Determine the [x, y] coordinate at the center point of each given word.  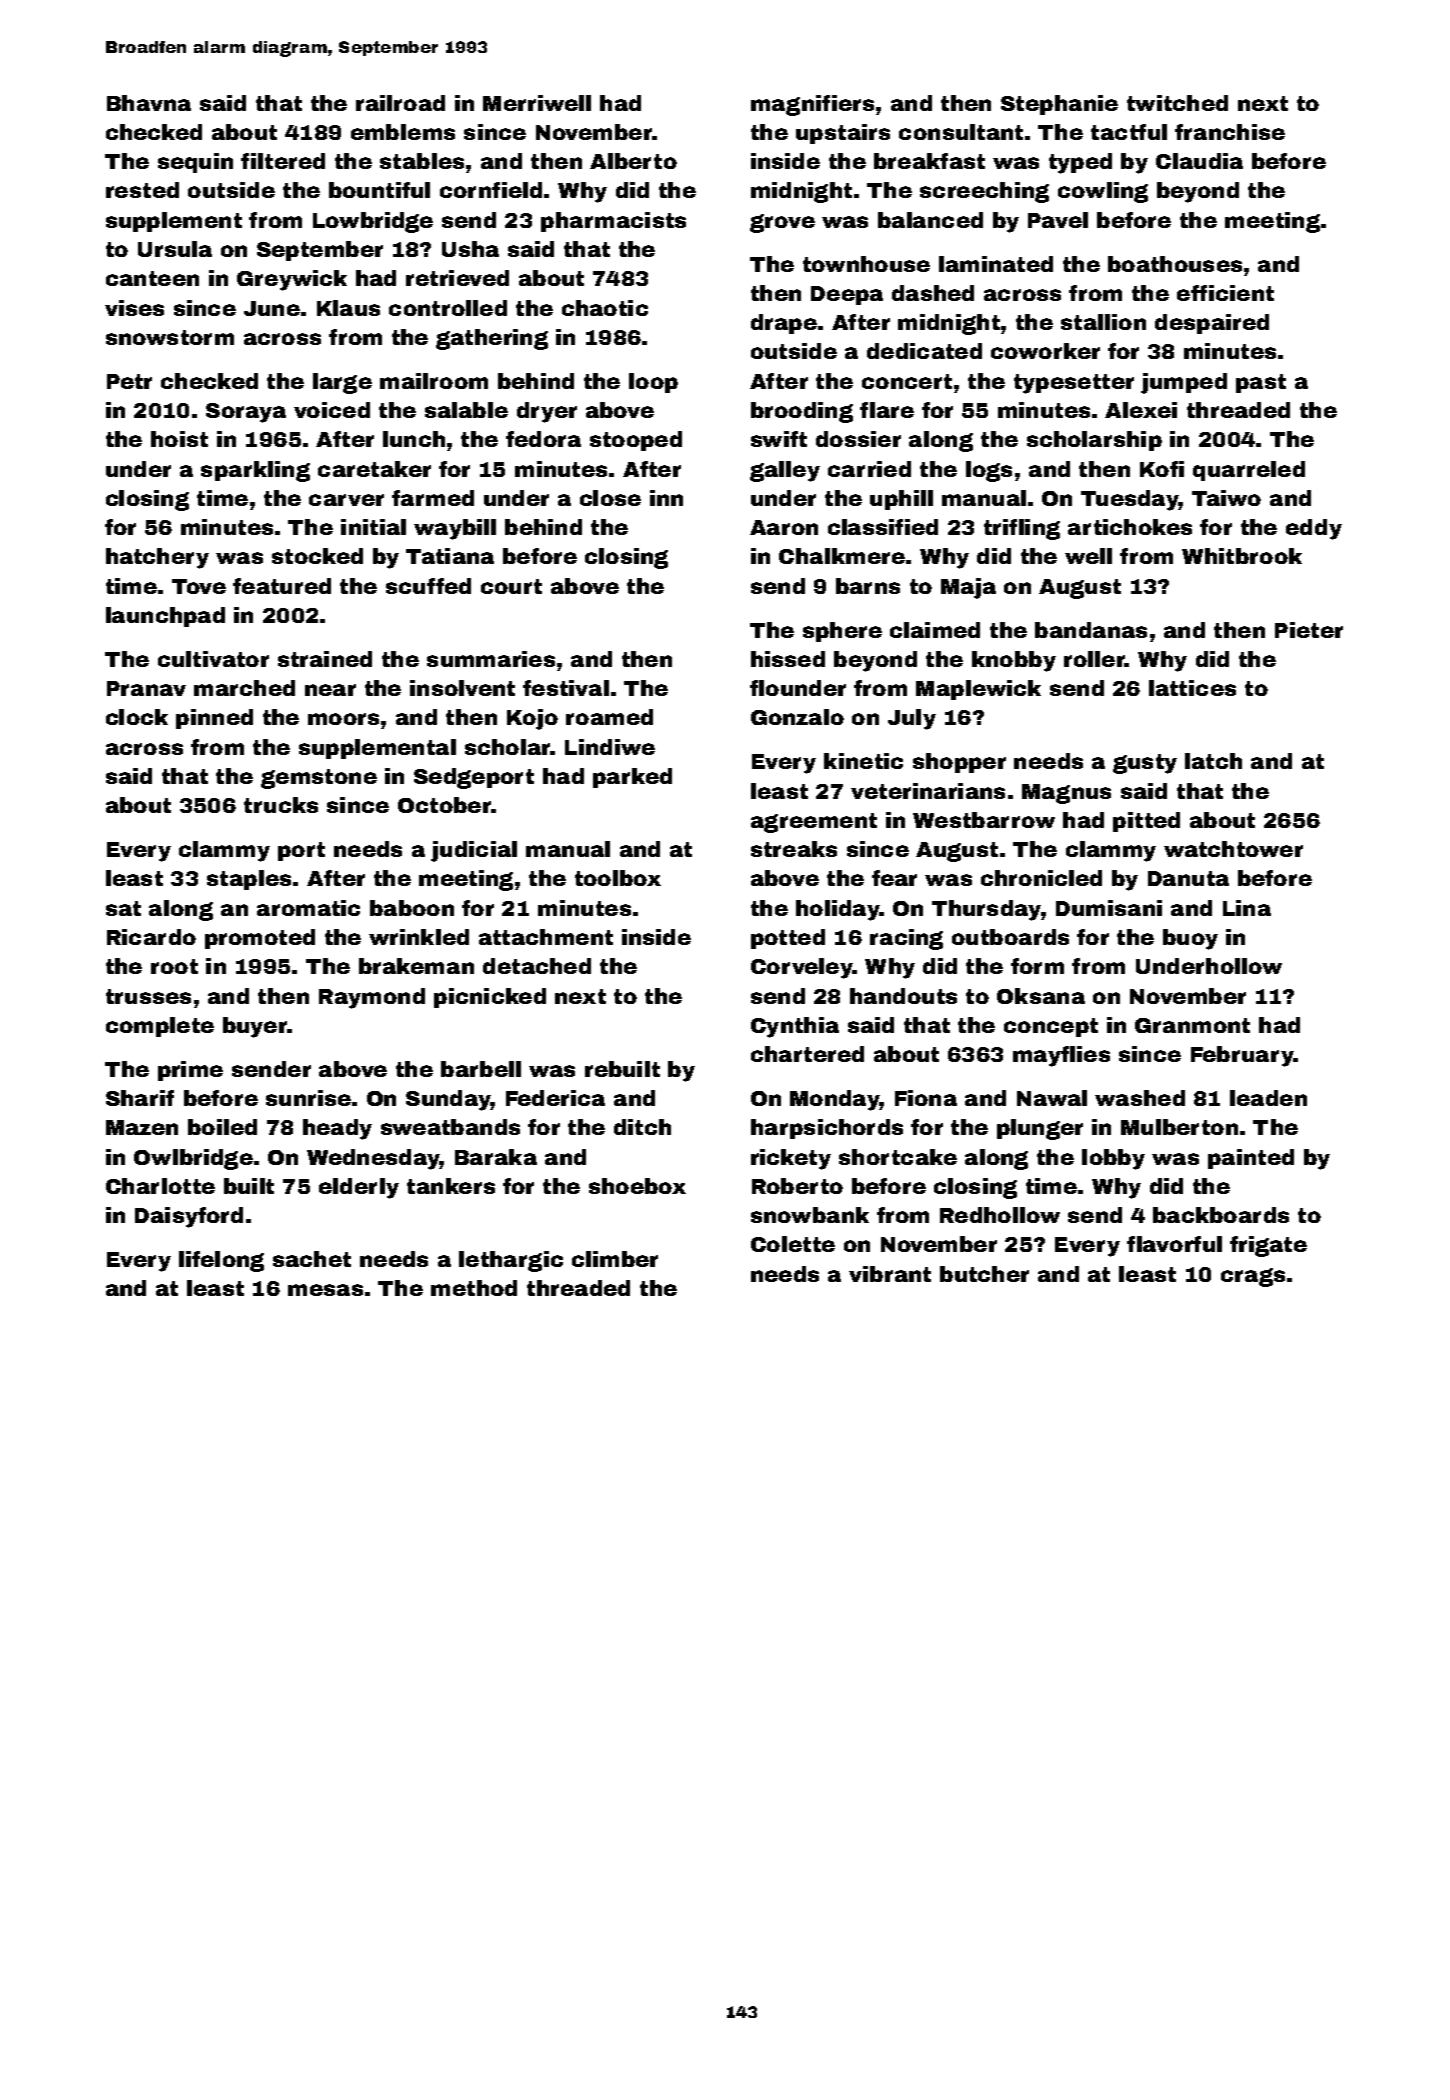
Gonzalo [797, 717]
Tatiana [450, 556]
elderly [359, 1188]
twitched [1177, 103]
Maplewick [978, 690]
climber [615, 1259]
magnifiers [812, 105]
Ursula [175, 249]
